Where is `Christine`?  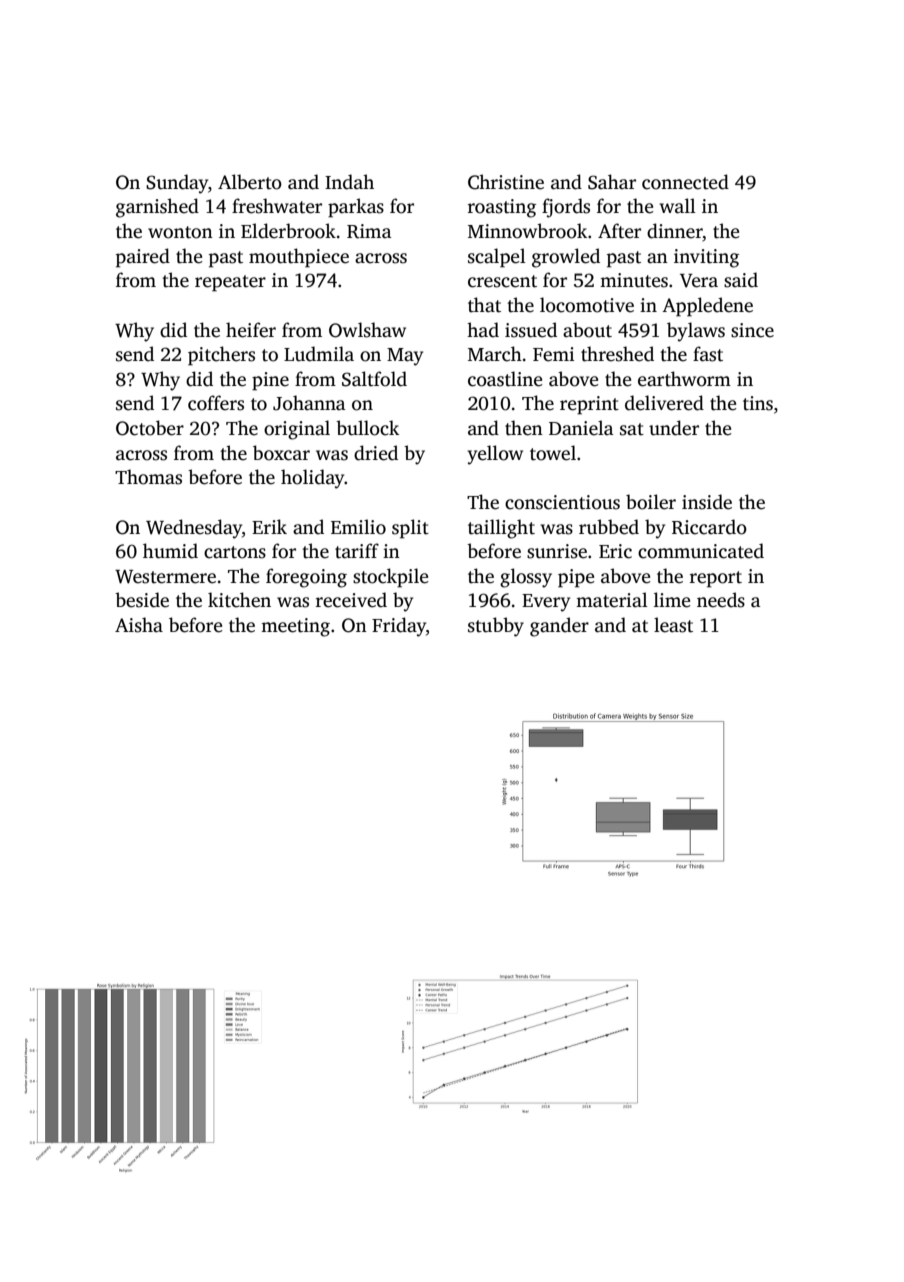 Christine is located at coordinates (506, 182).
